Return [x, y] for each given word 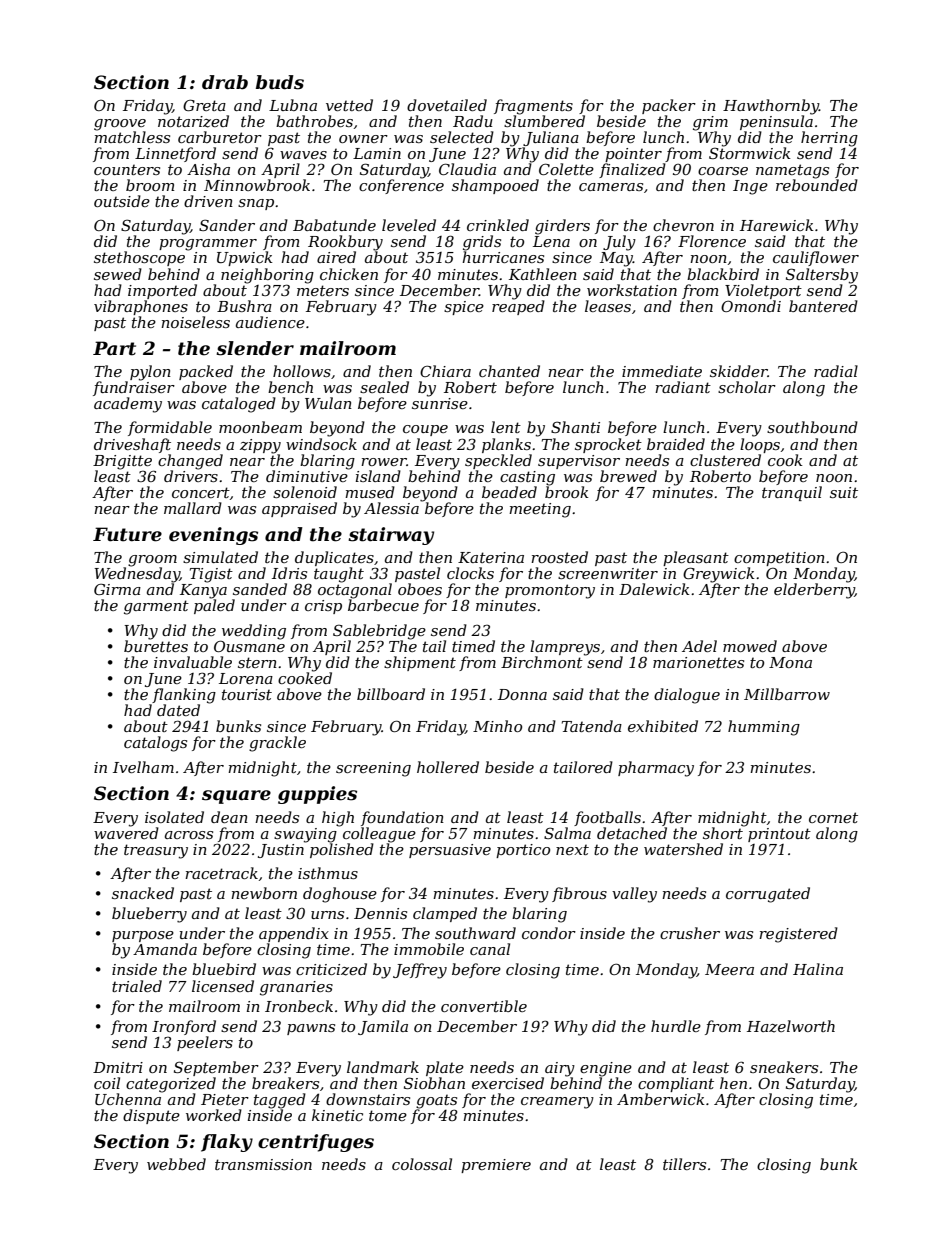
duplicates [334, 558]
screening [373, 769]
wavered [126, 833]
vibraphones [141, 307]
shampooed [495, 186]
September [216, 1068]
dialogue [687, 696]
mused [370, 492]
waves [303, 155]
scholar [747, 387]
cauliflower [816, 258]
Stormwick [750, 153]
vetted [349, 105]
